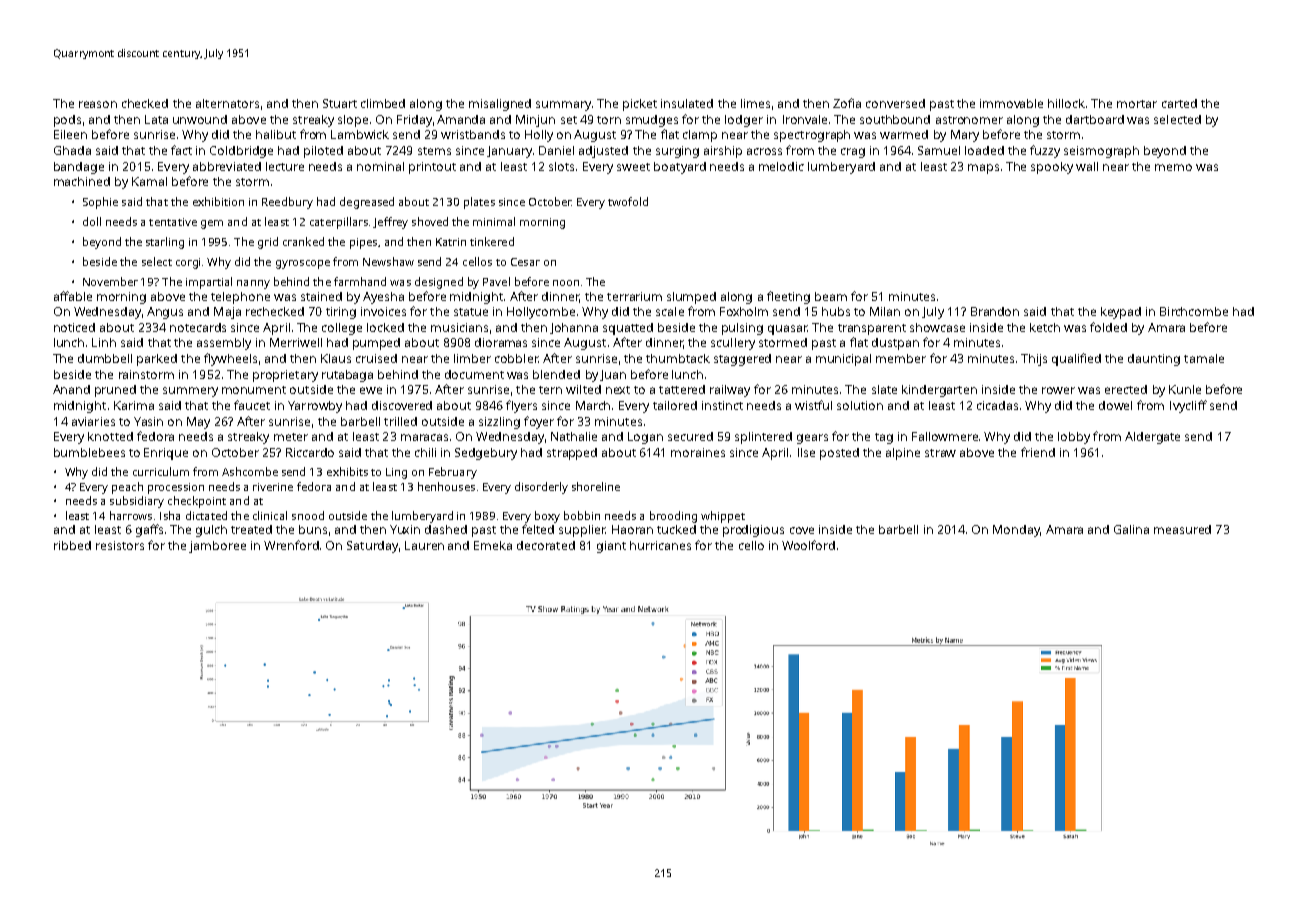 The width and height of the screenshot is (1308, 924). What do you see at coordinates (1173, 167) in the screenshot?
I see `memo` at bounding box center [1173, 167].
